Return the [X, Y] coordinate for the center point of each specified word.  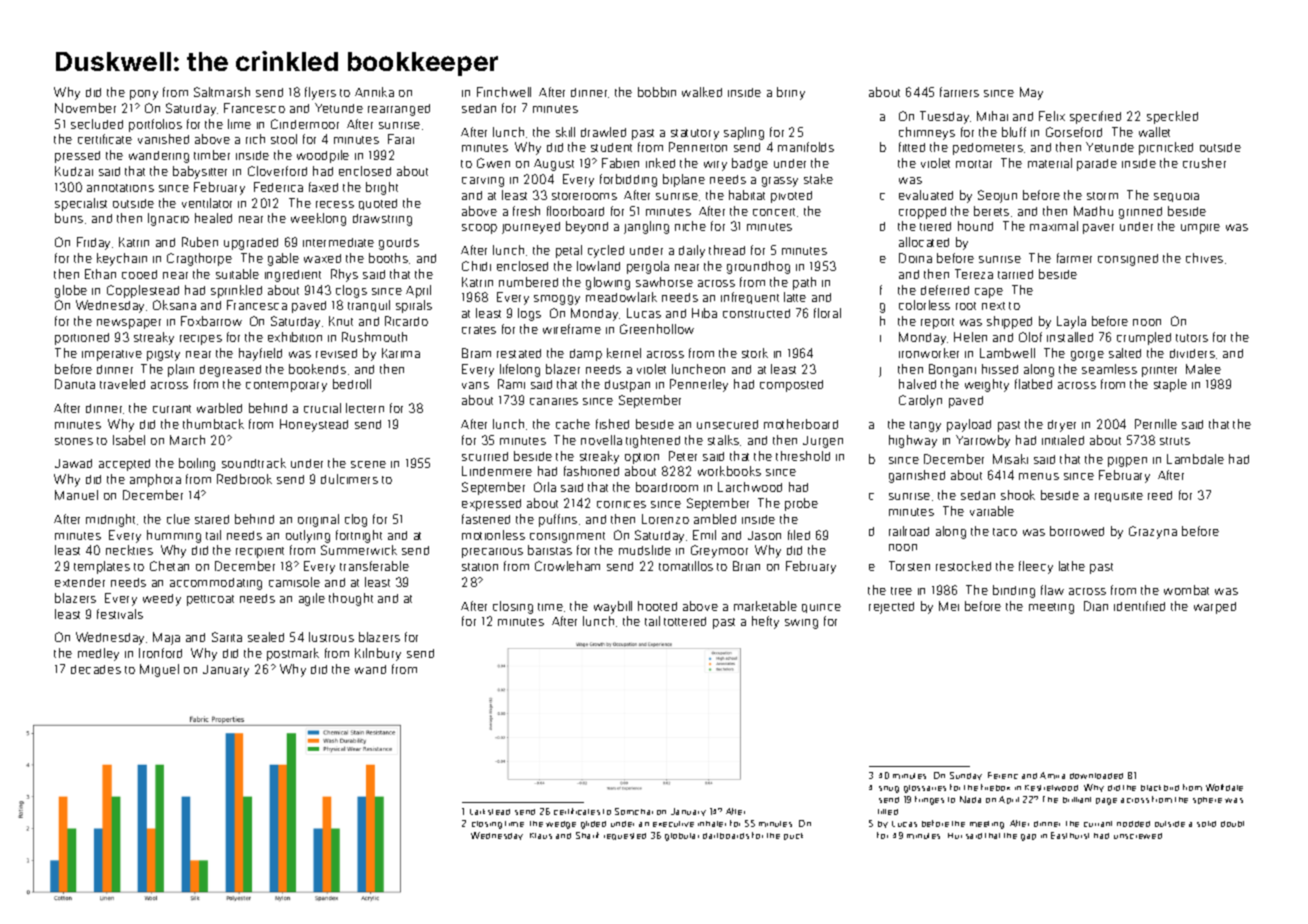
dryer [1062, 426]
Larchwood [750, 487]
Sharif [587, 835]
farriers [959, 92]
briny [791, 93]
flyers [320, 93]
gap [1028, 837]
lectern [365, 408]
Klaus [541, 836]
